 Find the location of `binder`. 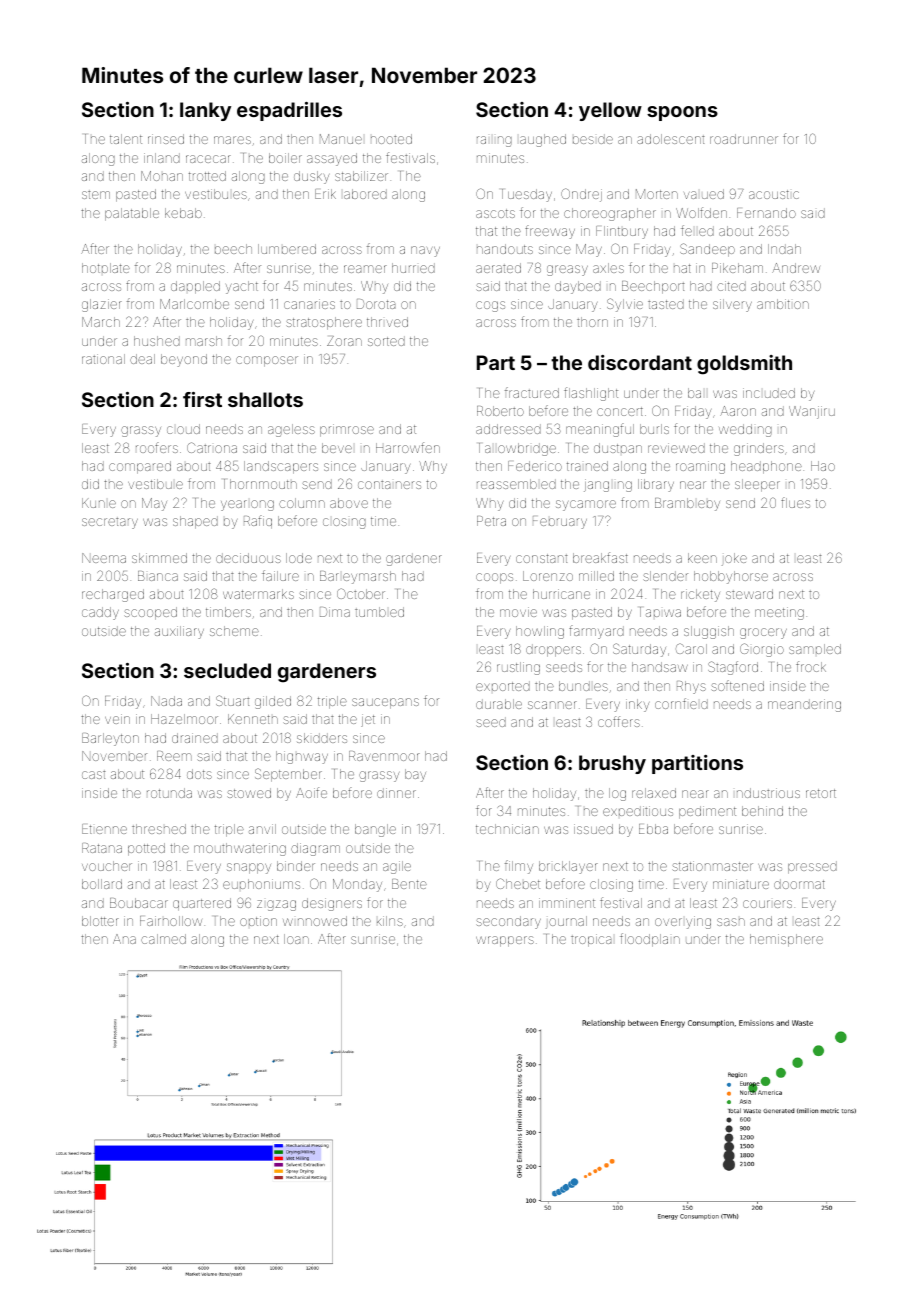

binder is located at coordinates (296, 866).
